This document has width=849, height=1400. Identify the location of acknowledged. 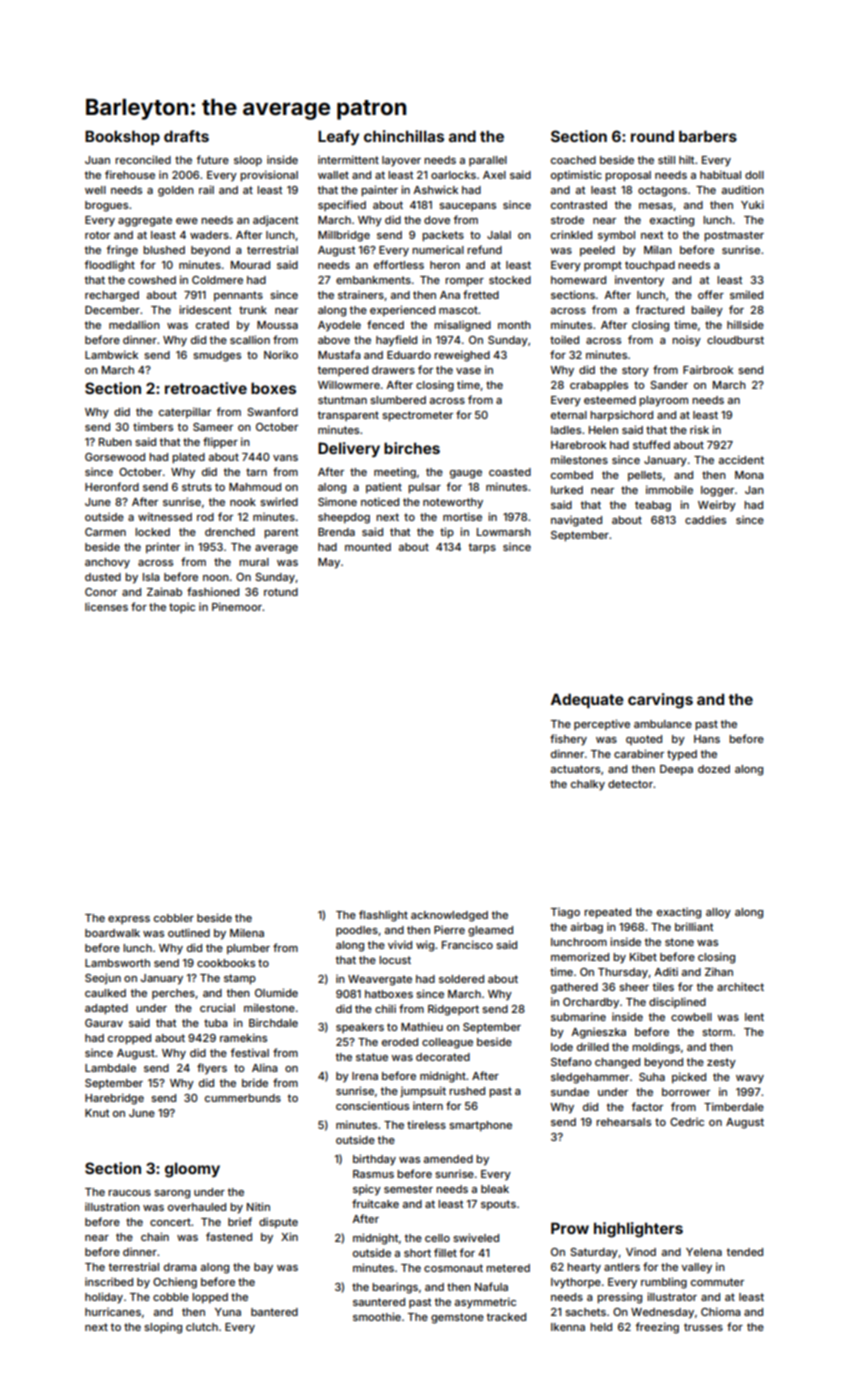
(449, 916).
